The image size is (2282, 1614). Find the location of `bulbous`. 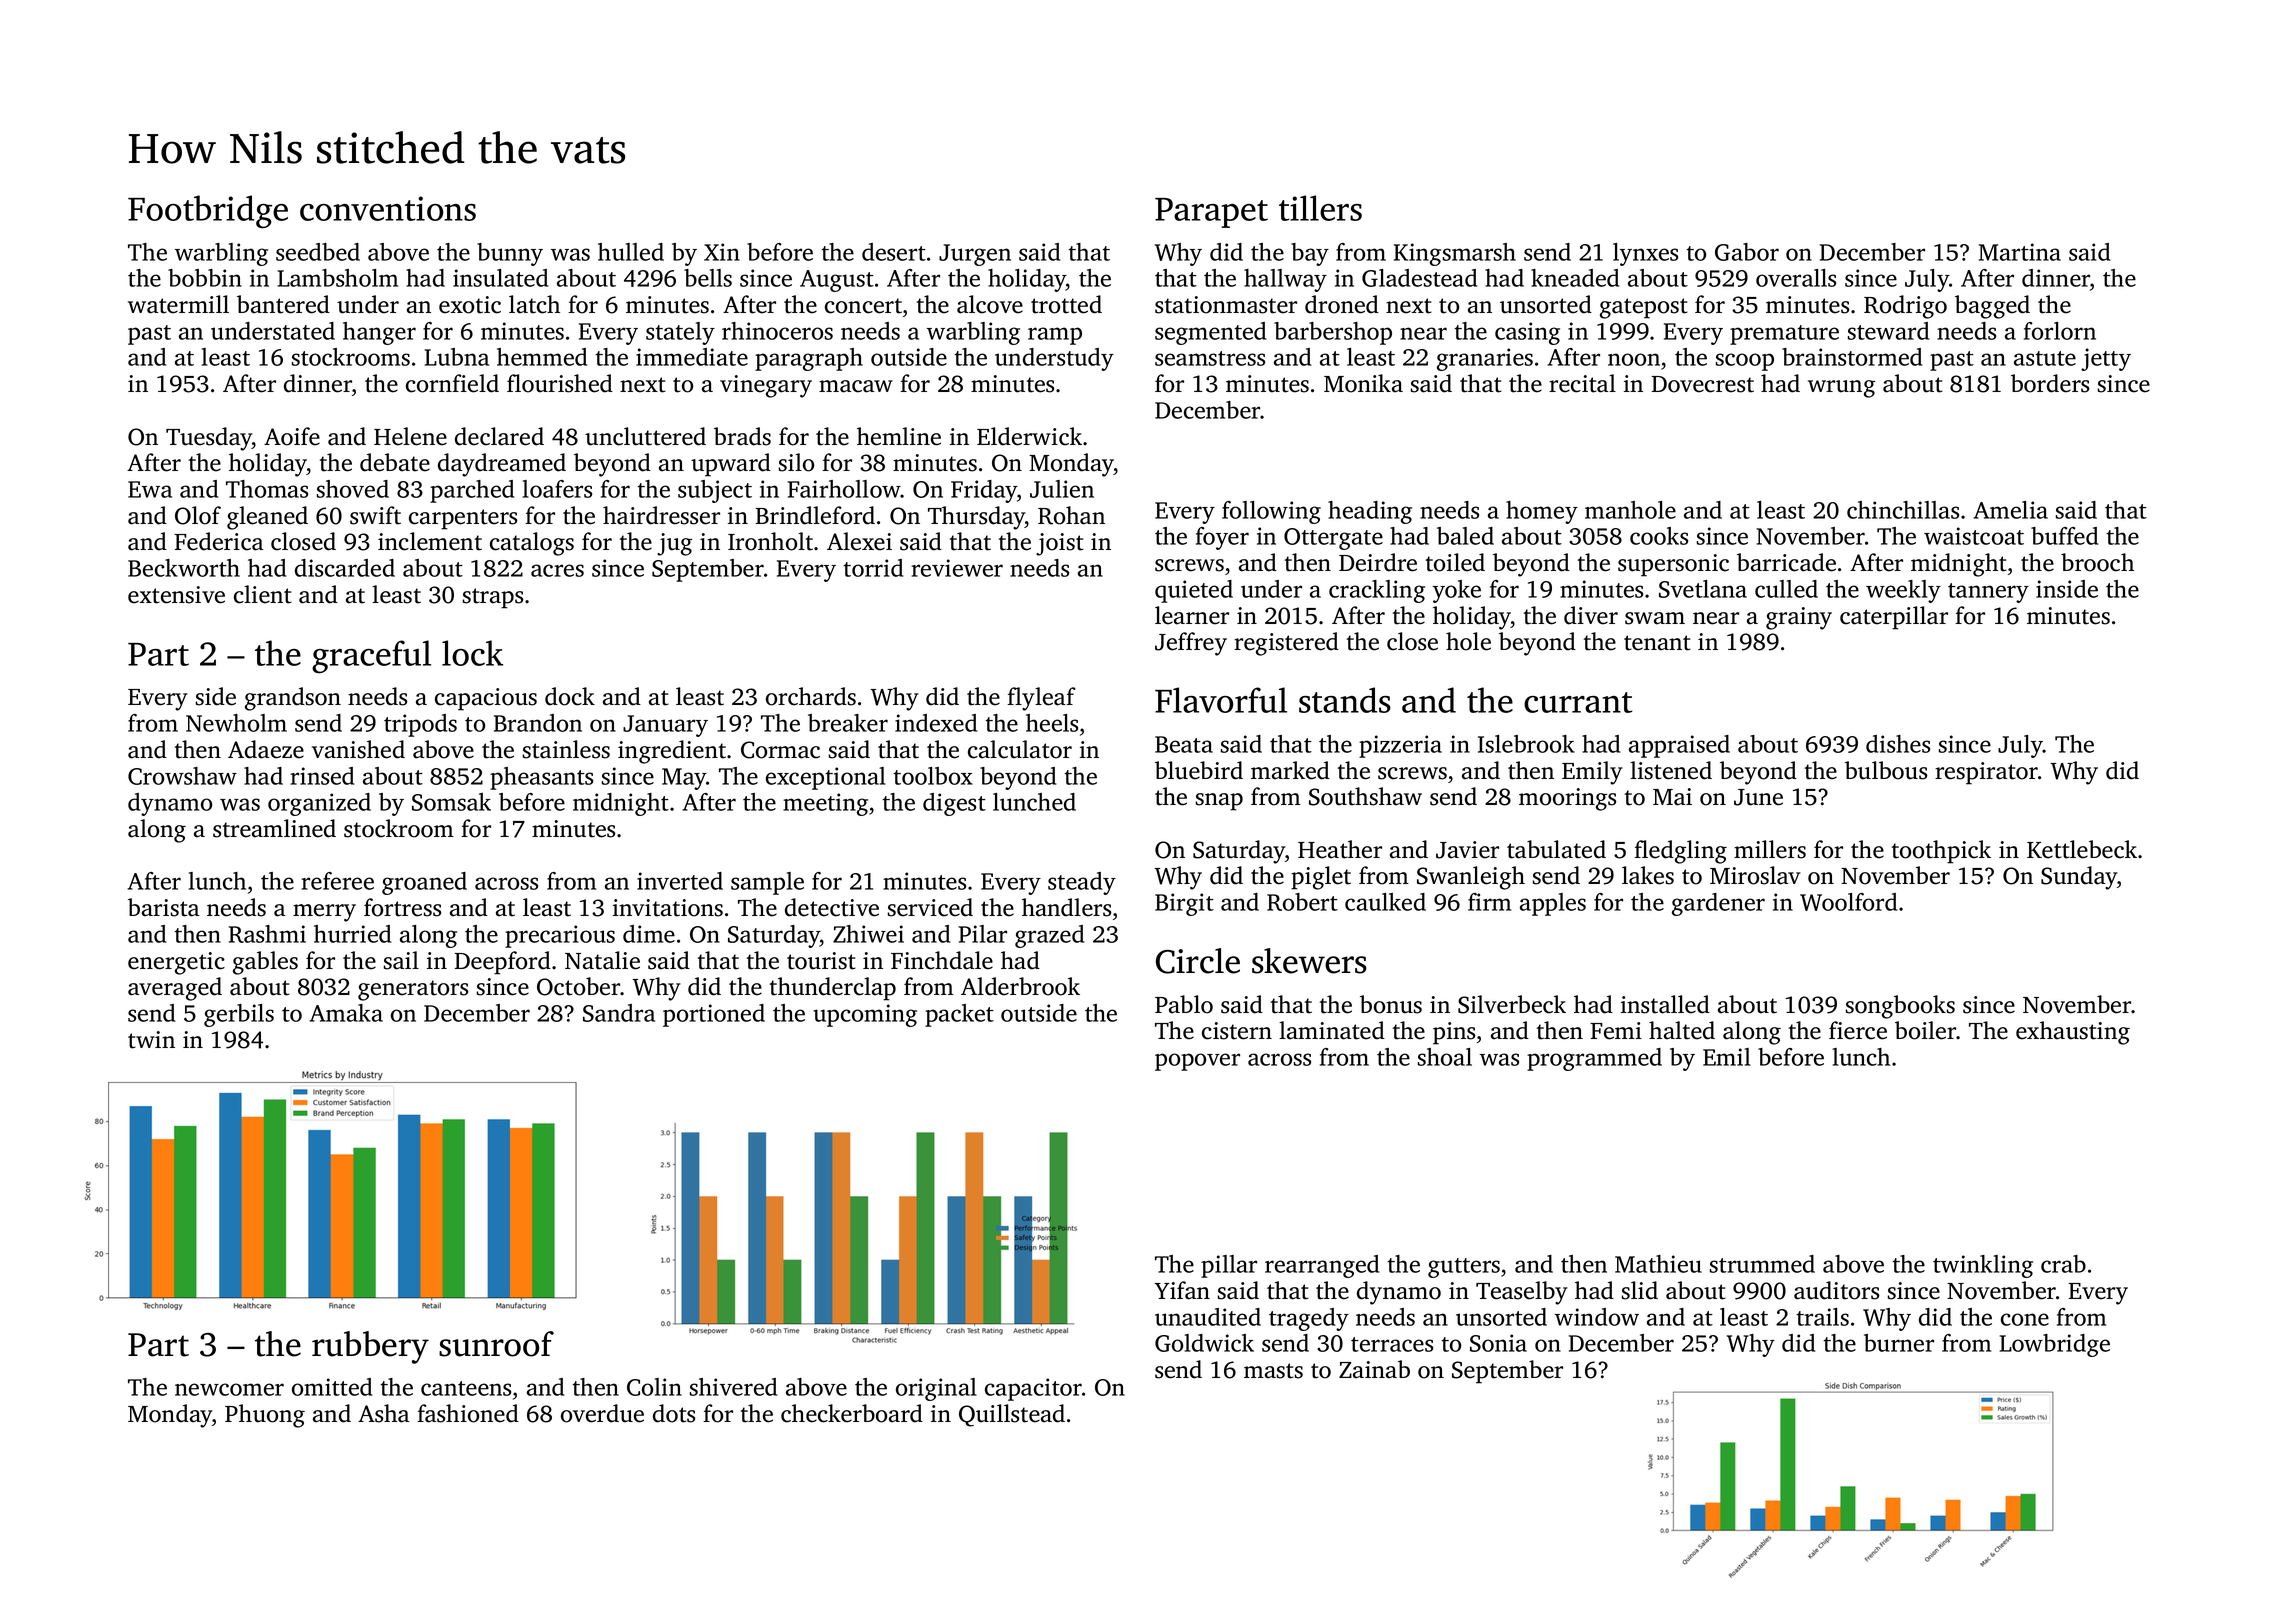

bulbous is located at coordinates (1886, 770).
